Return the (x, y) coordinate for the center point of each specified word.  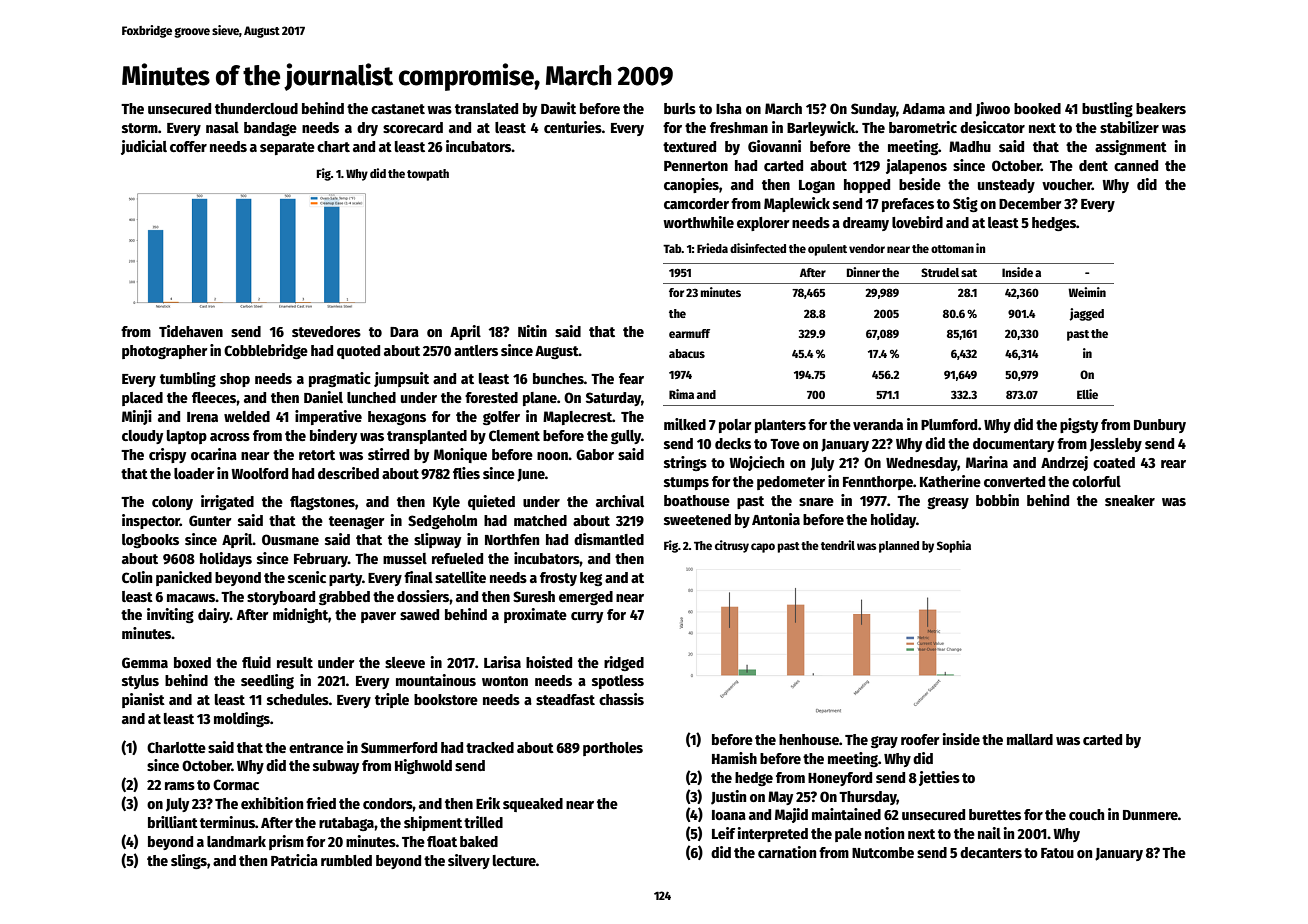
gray (884, 742)
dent (1093, 165)
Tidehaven (191, 331)
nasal (222, 127)
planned (899, 547)
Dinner (863, 272)
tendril (838, 545)
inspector (151, 521)
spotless (618, 682)
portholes (613, 749)
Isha (729, 108)
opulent (827, 250)
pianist (143, 700)
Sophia (954, 546)
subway (336, 767)
